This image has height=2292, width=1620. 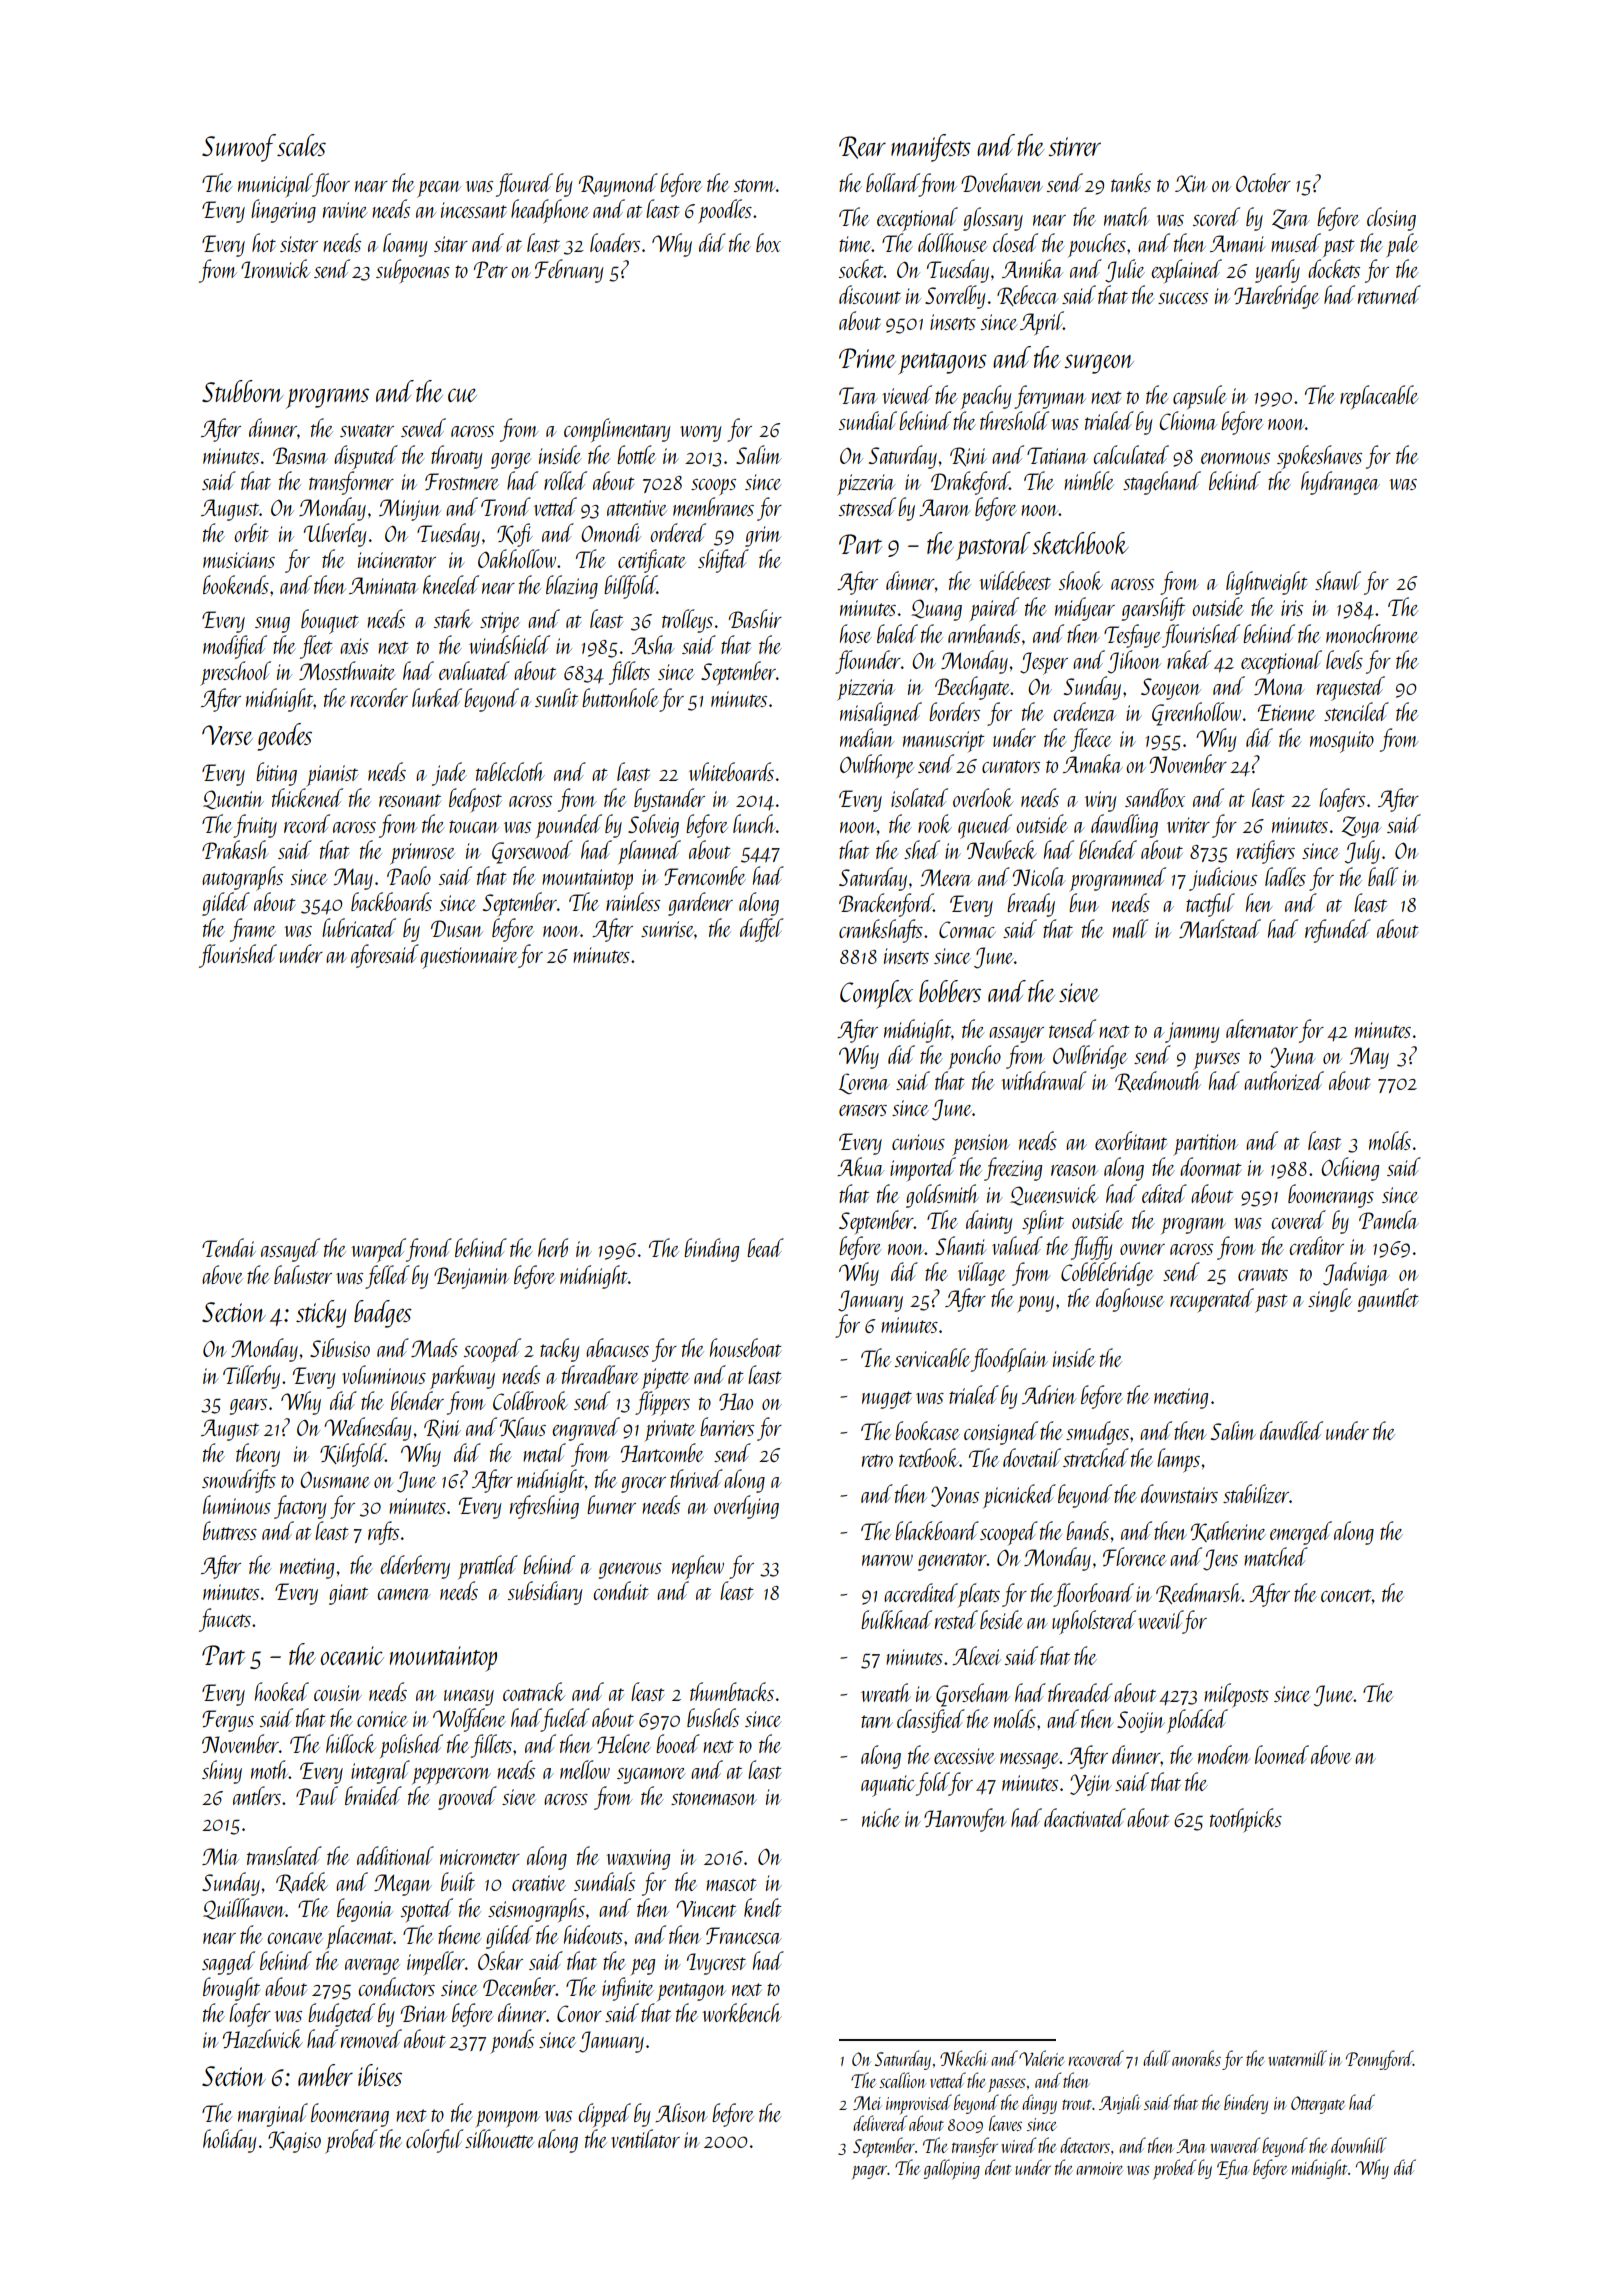 What do you see at coordinates (1129, 1300) in the image?
I see `doghouse` at bounding box center [1129, 1300].
